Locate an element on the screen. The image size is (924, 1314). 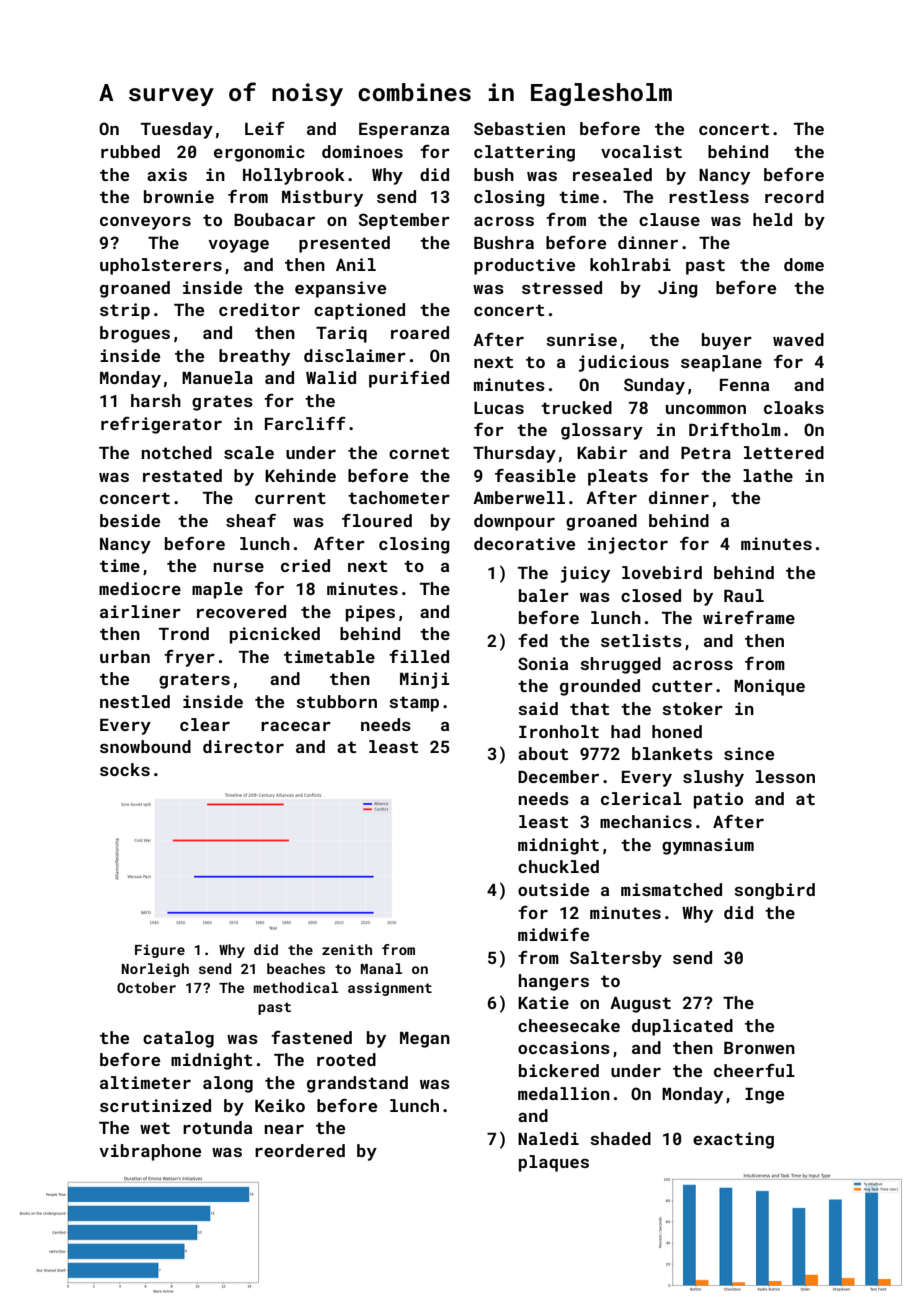
Sebastien is located at coordinates (519, 128).
